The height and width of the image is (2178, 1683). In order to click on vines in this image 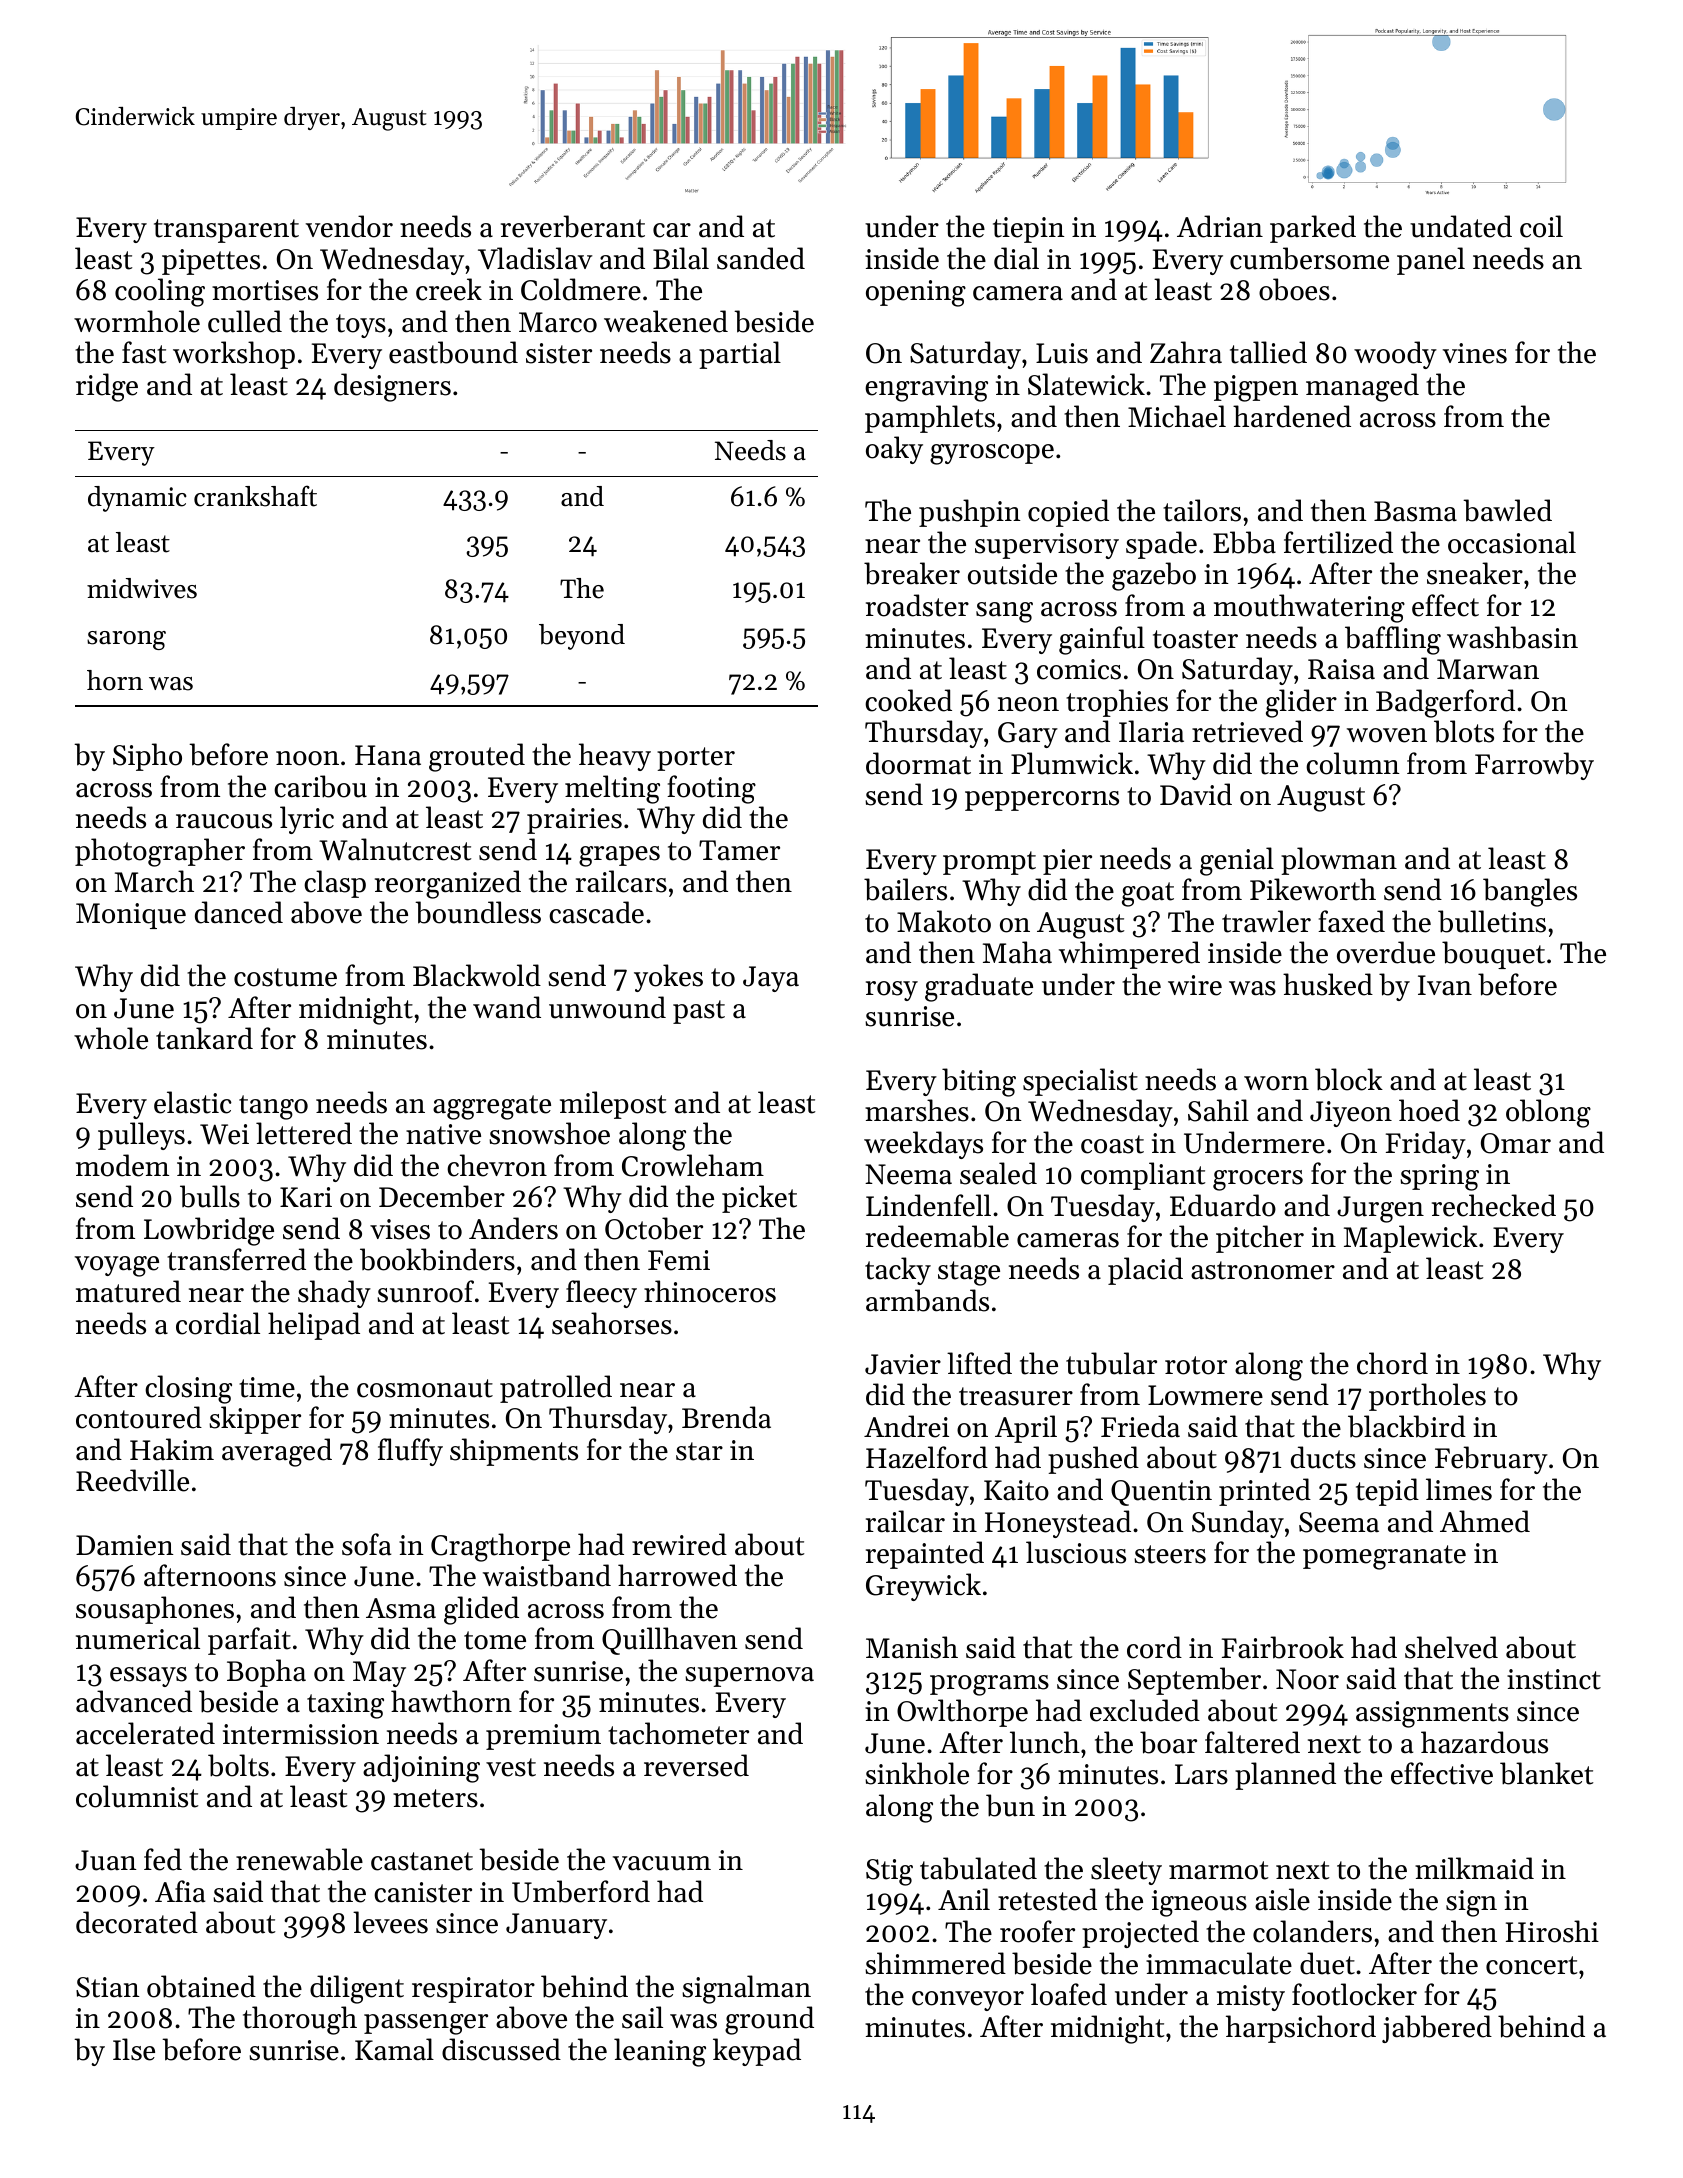, I will do `click(1475, 353)`.
